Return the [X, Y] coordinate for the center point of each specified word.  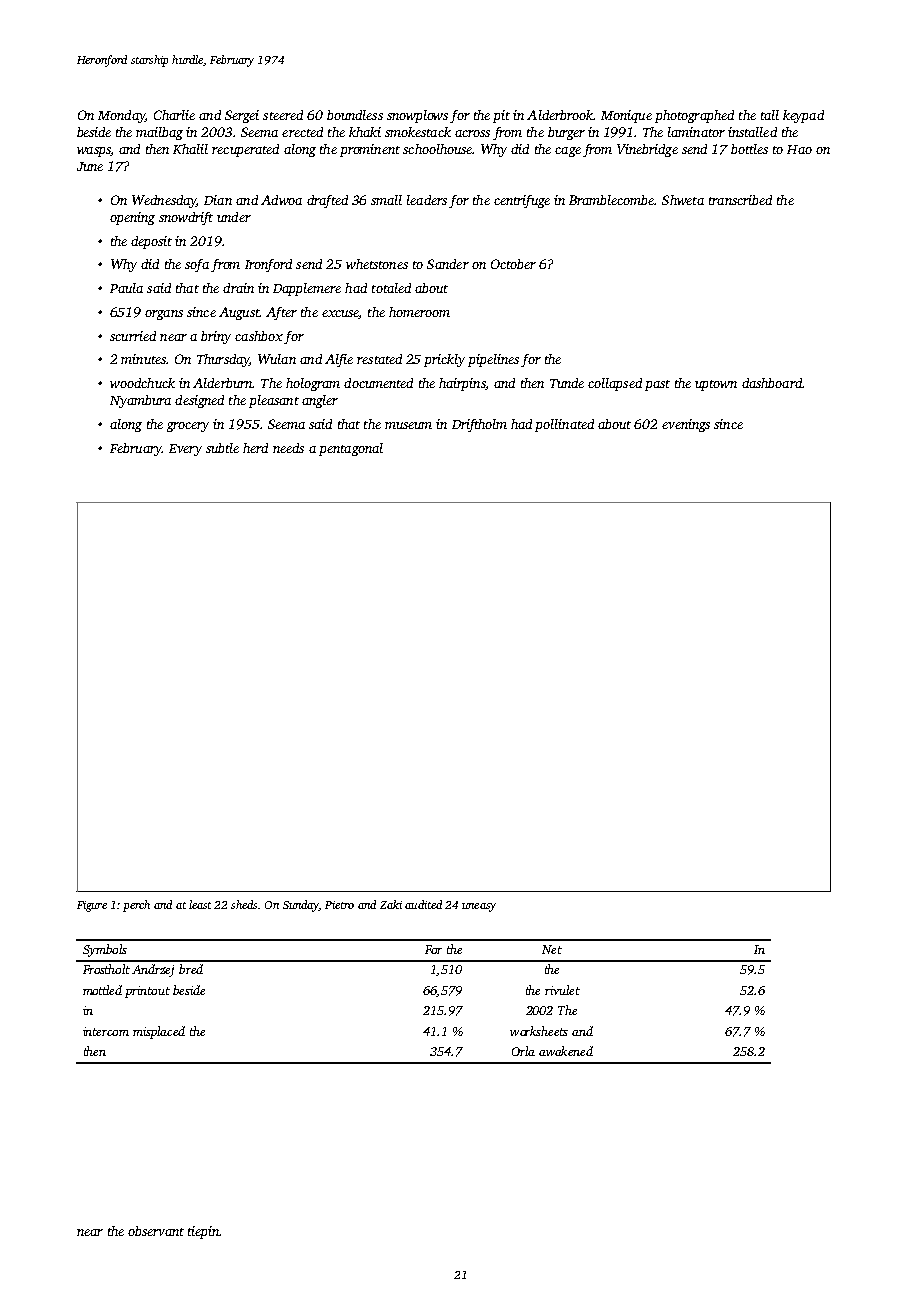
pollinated [564, 425]
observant [156, 1231]
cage [568, 152]
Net [552, 949]
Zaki [391, 904]
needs [288, 448]
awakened [566, 1051]
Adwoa [281, 200]
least [200, 904]
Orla [523, 1051]
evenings [686, 425]
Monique [626, 116]
